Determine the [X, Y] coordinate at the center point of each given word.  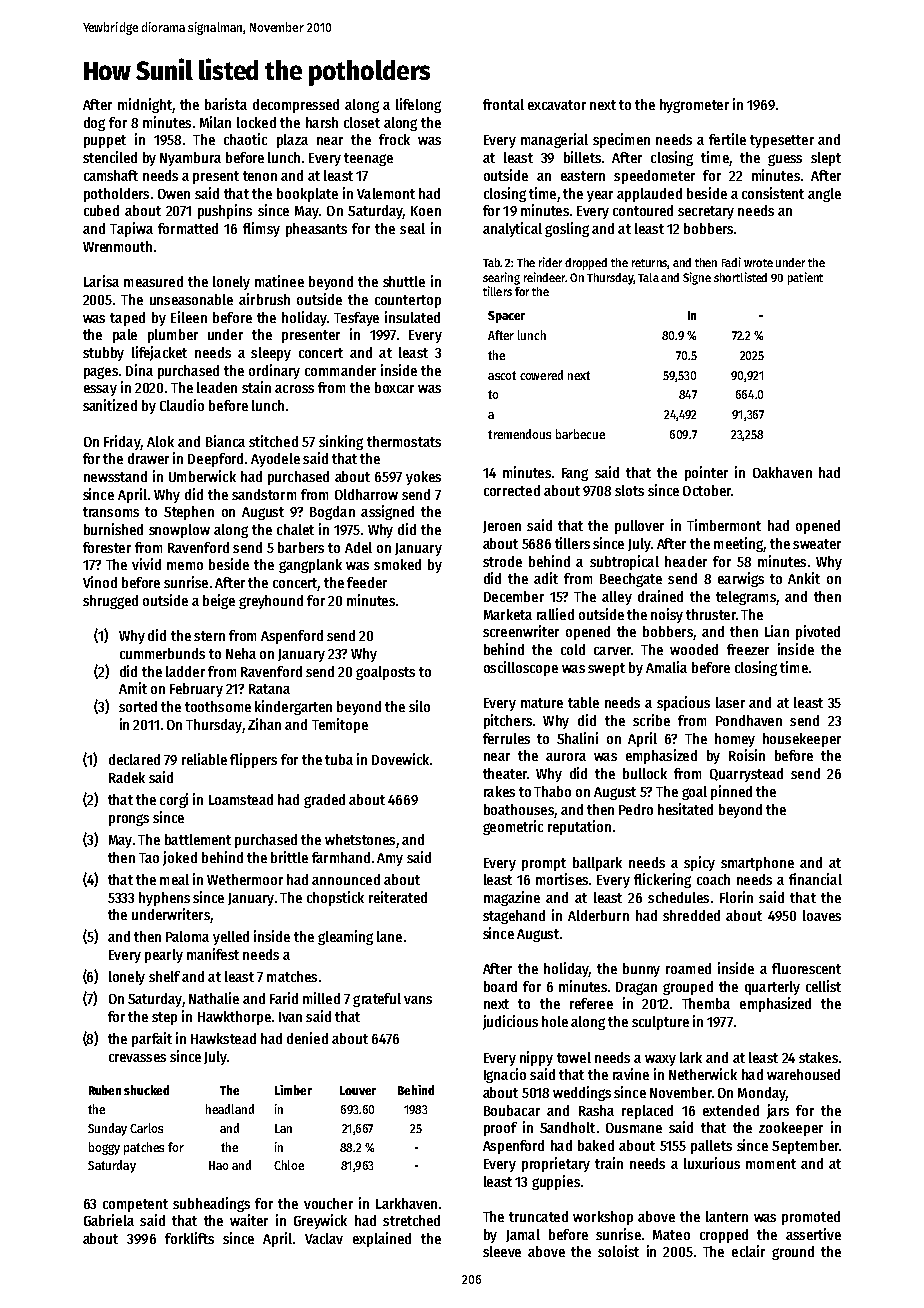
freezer [748, 649]
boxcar [394, 387]
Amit [133, 688]
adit [546, 578]
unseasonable [191, 299]
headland [230, 1109]
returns [650, 264]
